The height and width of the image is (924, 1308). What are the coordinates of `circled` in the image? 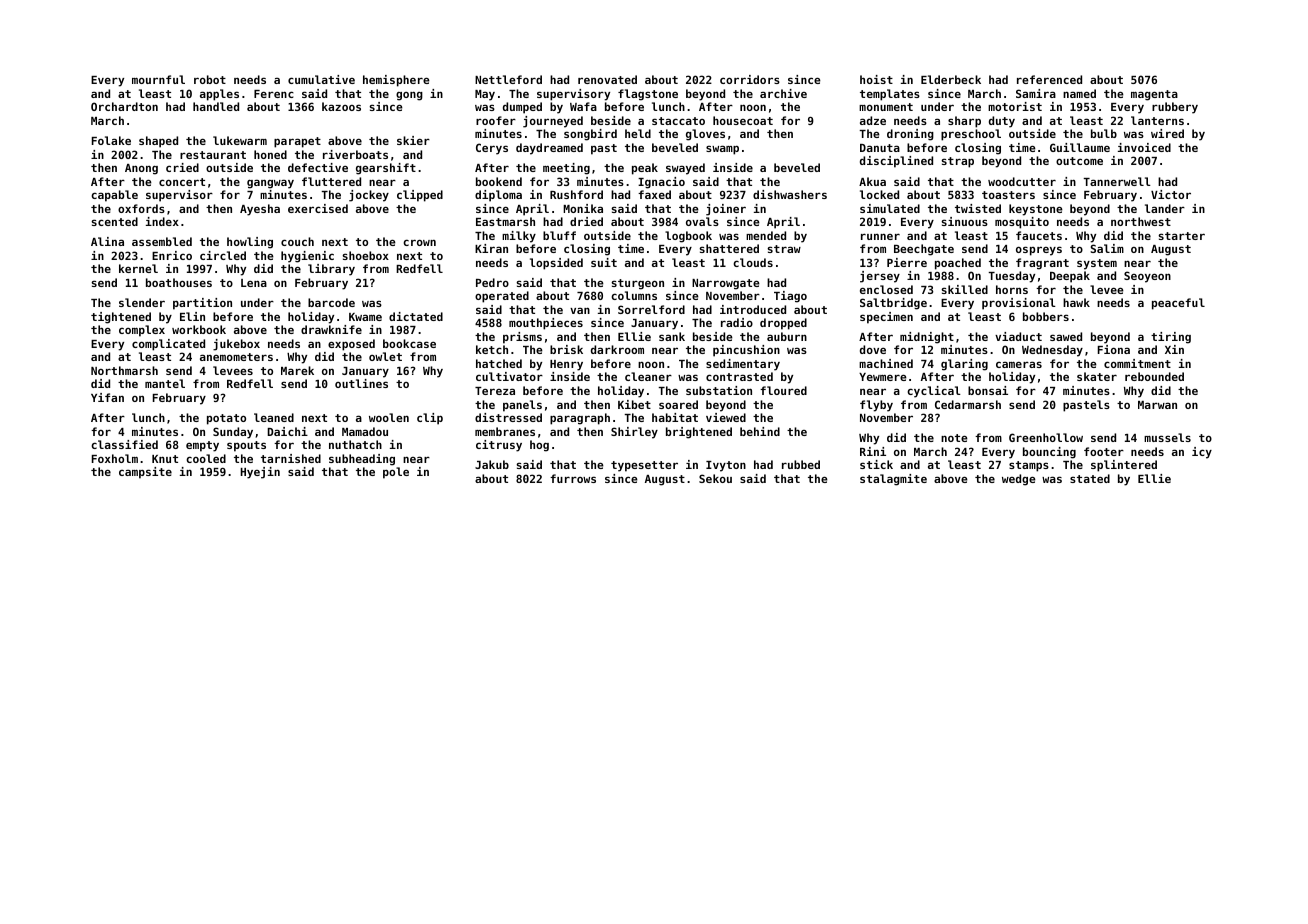 It's located at (223, 255).
